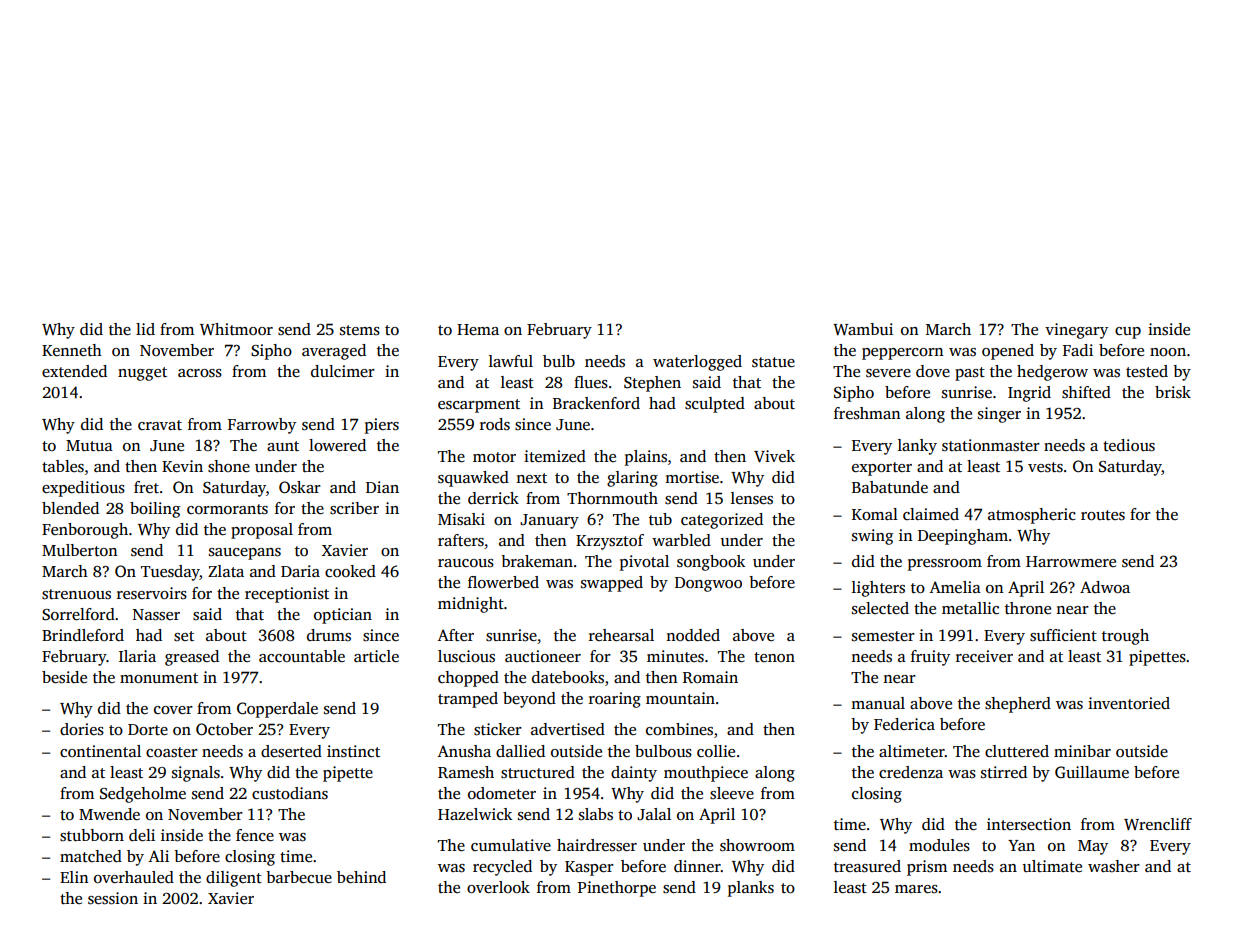  Describe the element at coordinates (478, 329) in the image. I see `Hema` at that location.
